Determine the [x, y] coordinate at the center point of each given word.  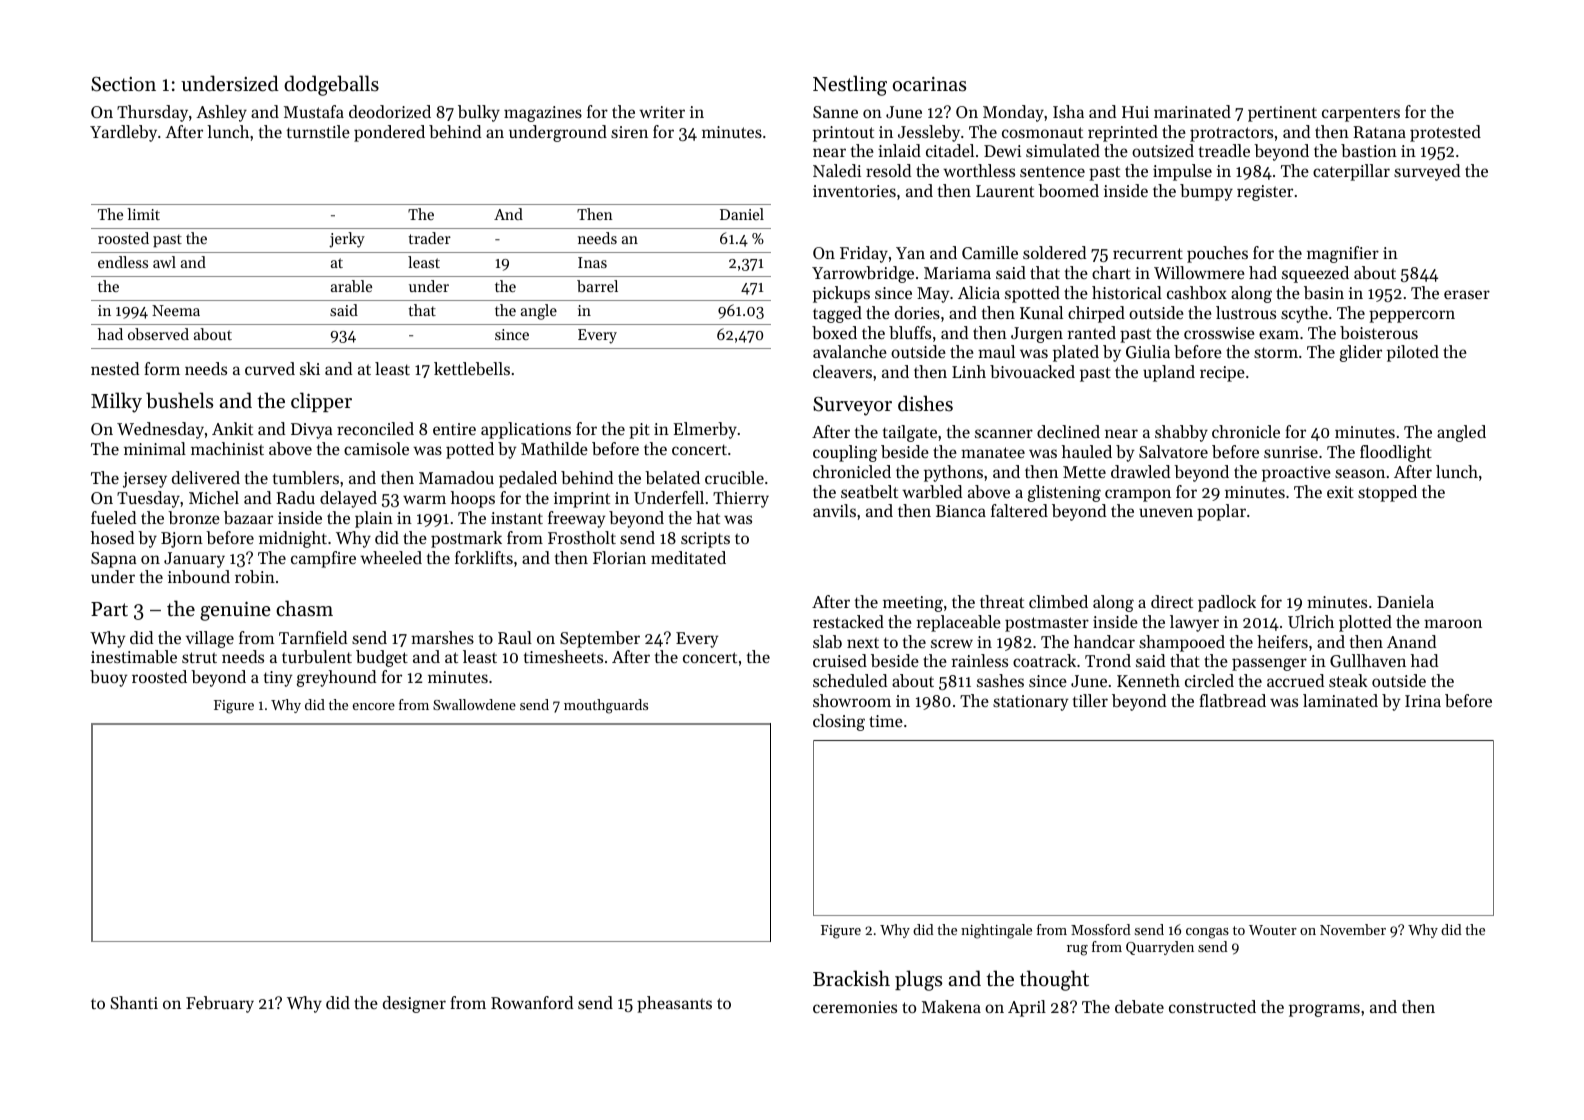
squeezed [1315, 274]
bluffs [910, 332]
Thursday [152, 113]
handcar [1104, 641]
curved [270, 368]
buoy [109, 678]
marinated [1192, 111]
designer [414, 1004]
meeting [913, 604]
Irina [1423, 701]
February [220, 1004]
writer [662, 112]
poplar [1221, 512]
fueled [113, 517]
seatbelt [869, 491]
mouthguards [606, 706]
